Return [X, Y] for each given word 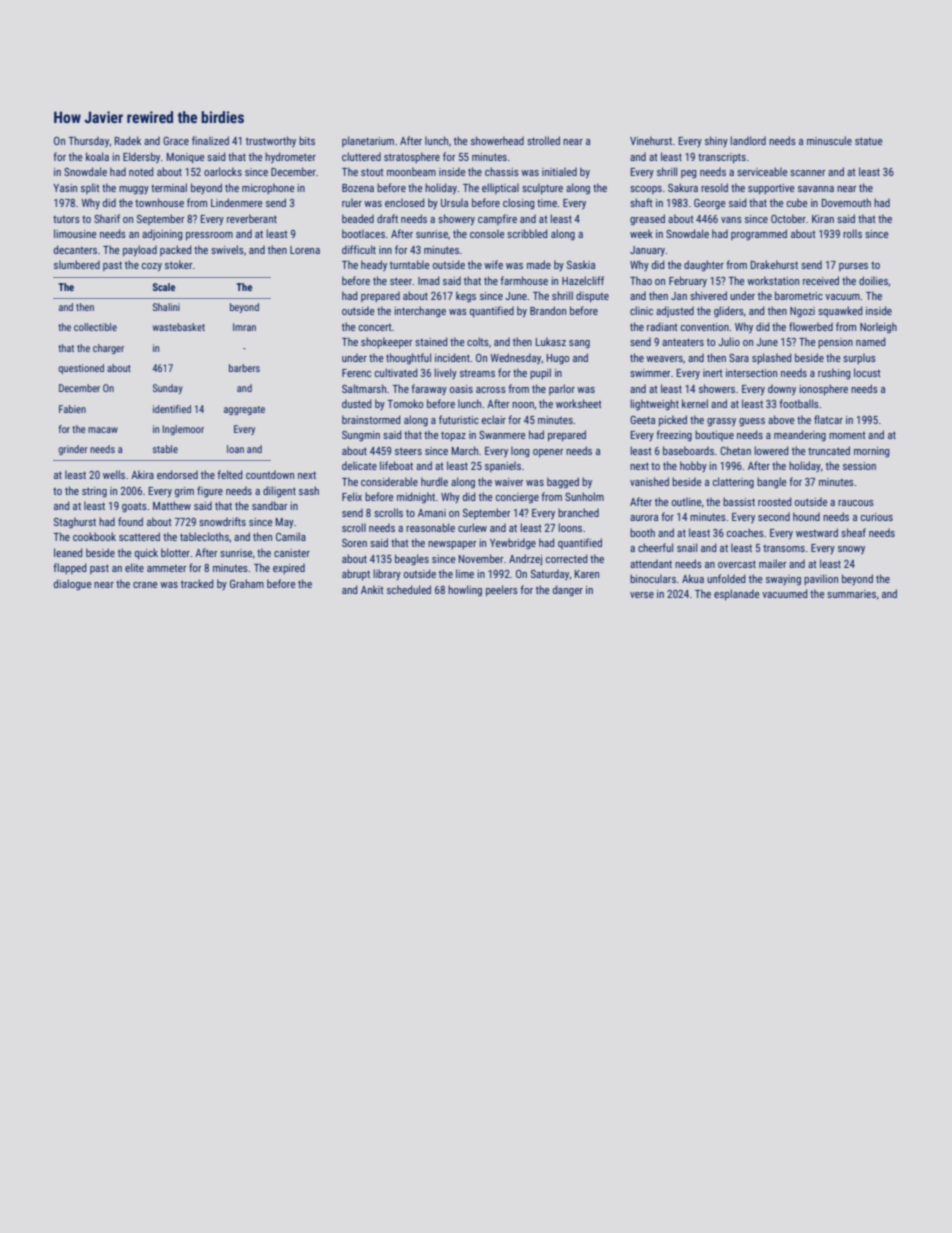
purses [853, 267]
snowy [851, 550]
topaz [453, 436]
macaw [103, 430]
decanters [75, 249]
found [130, 521]
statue [869, 141]
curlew [472, 527]
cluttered [361, 156]
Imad [429, 280]
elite [134, 567]
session [859, 466]
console [487, 233]
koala [97, 156]
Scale [163, 287]
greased [647, 220]
